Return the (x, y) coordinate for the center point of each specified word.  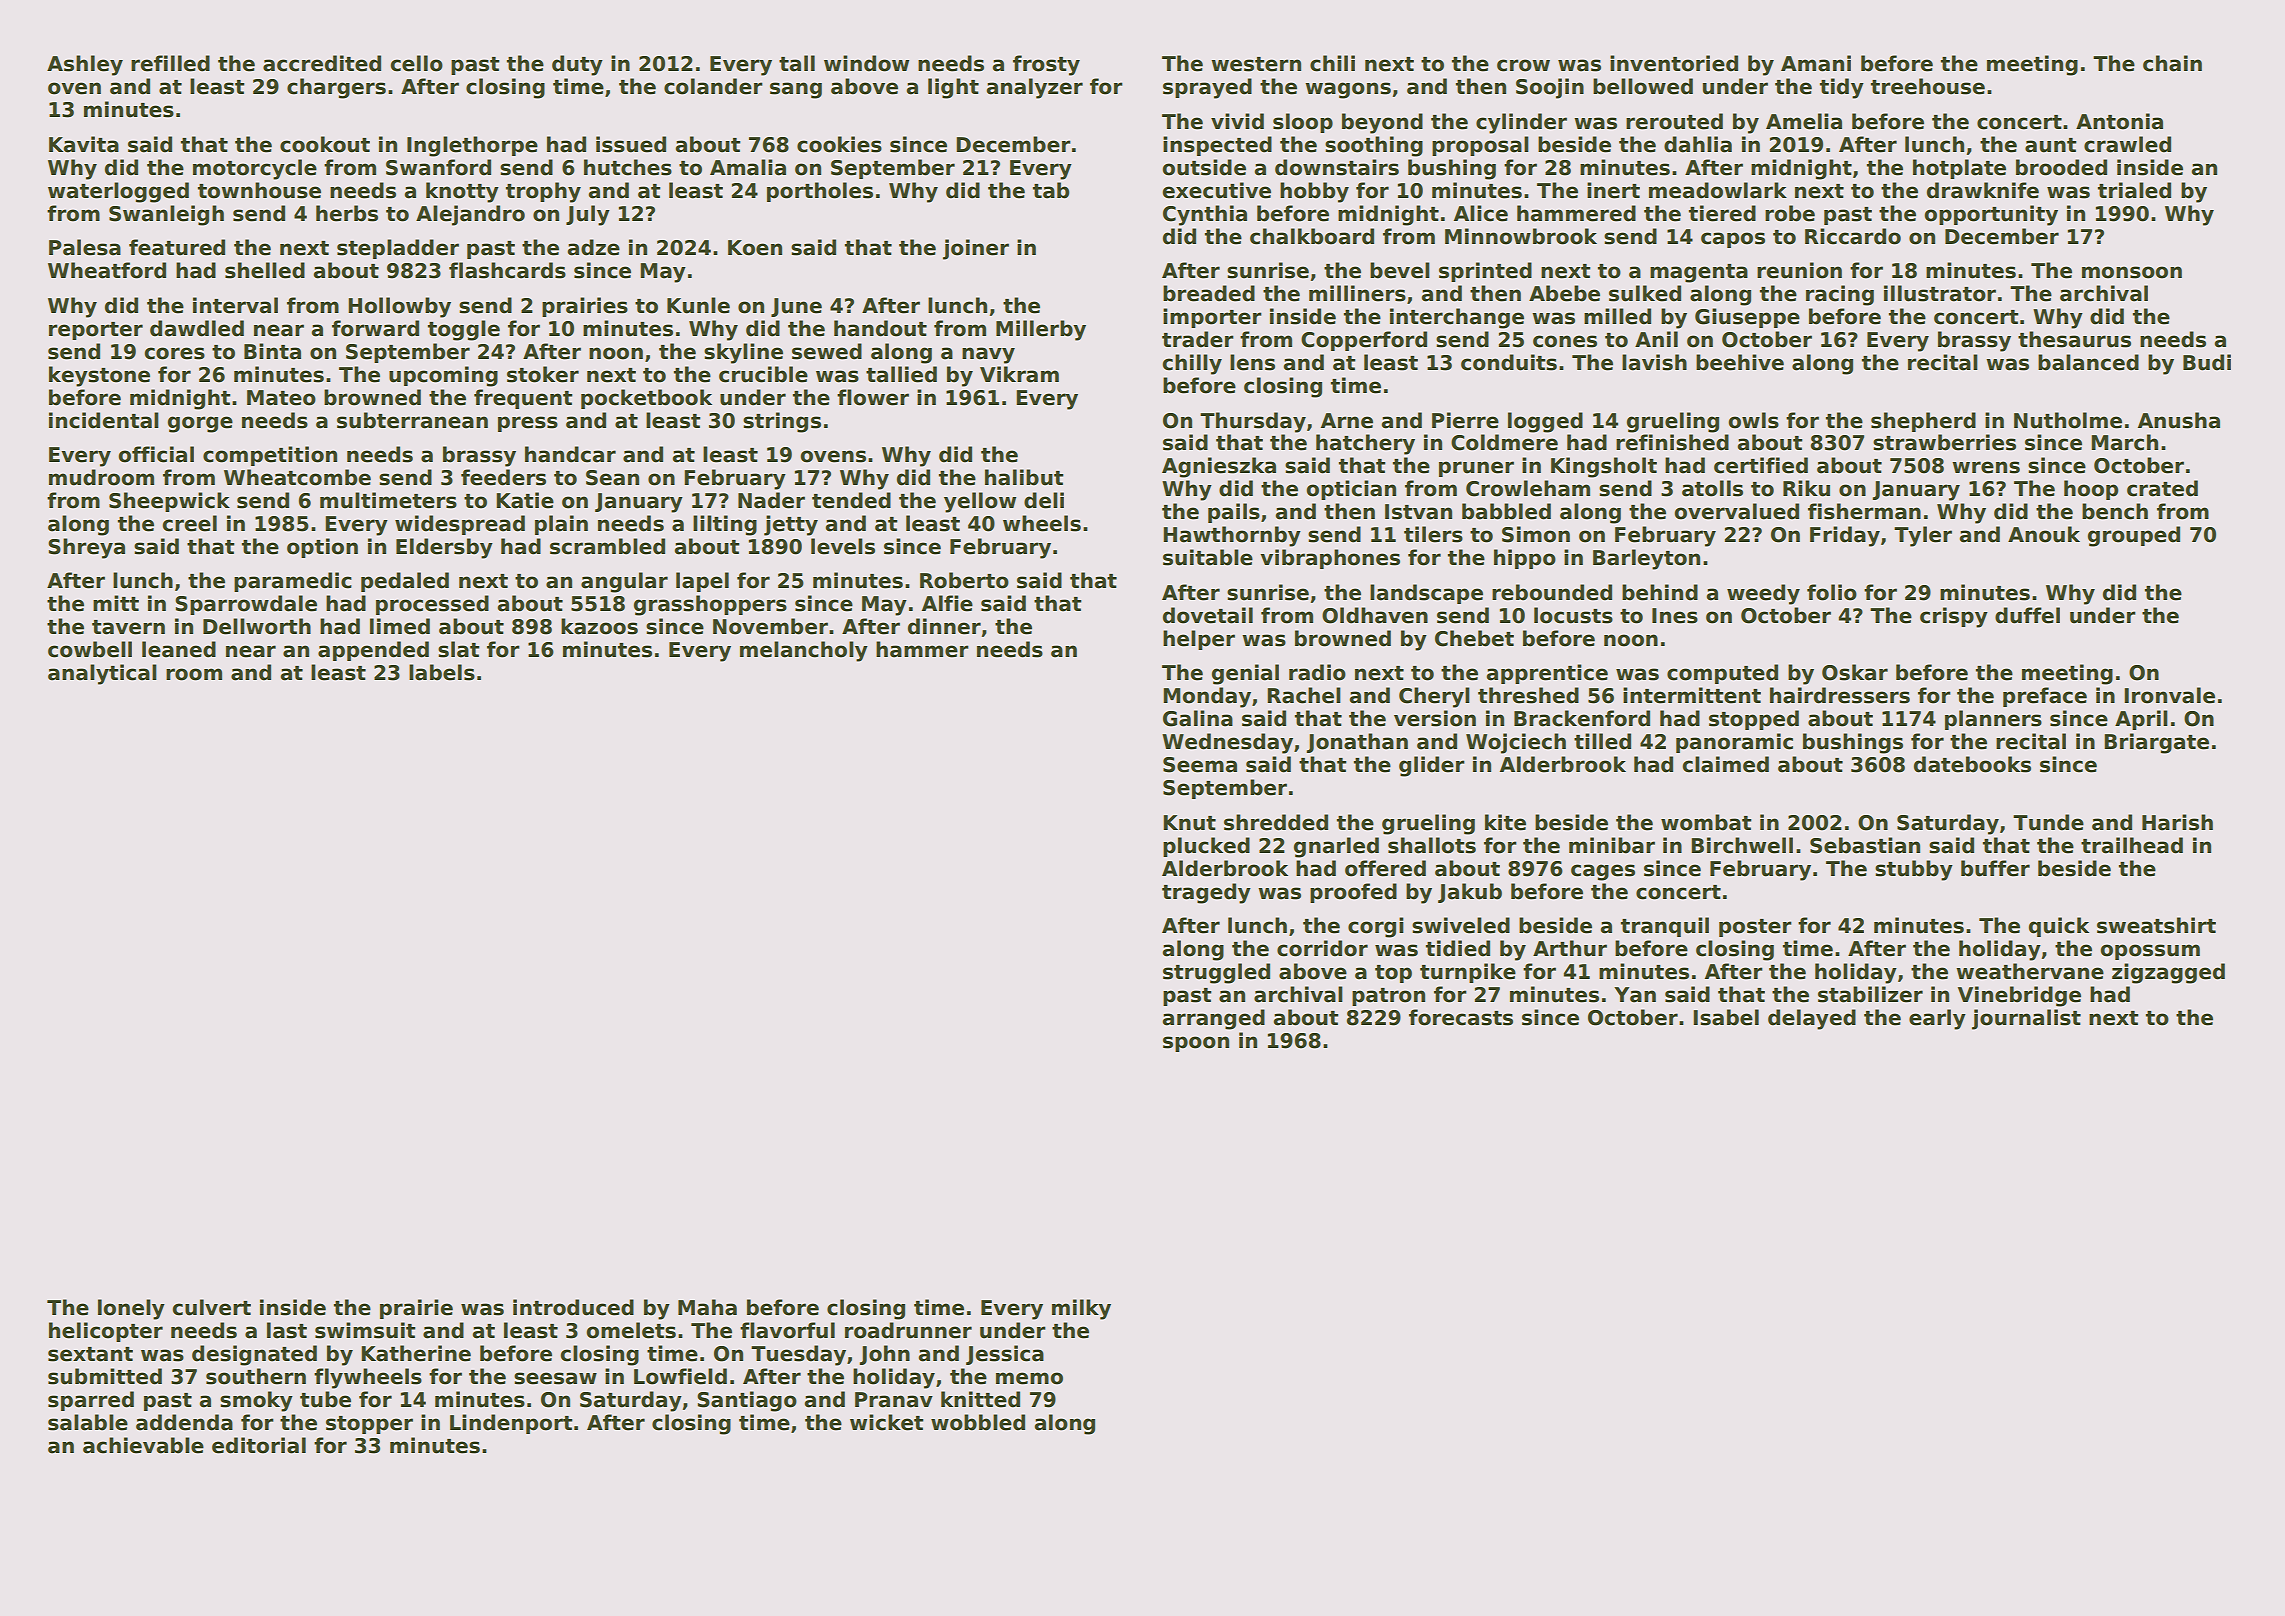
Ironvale (2169, 695)
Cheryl (1434, 697)
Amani (1816, 63)
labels (442, 672)
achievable (143, 1445)
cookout (325, 144)
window (866, 63)
